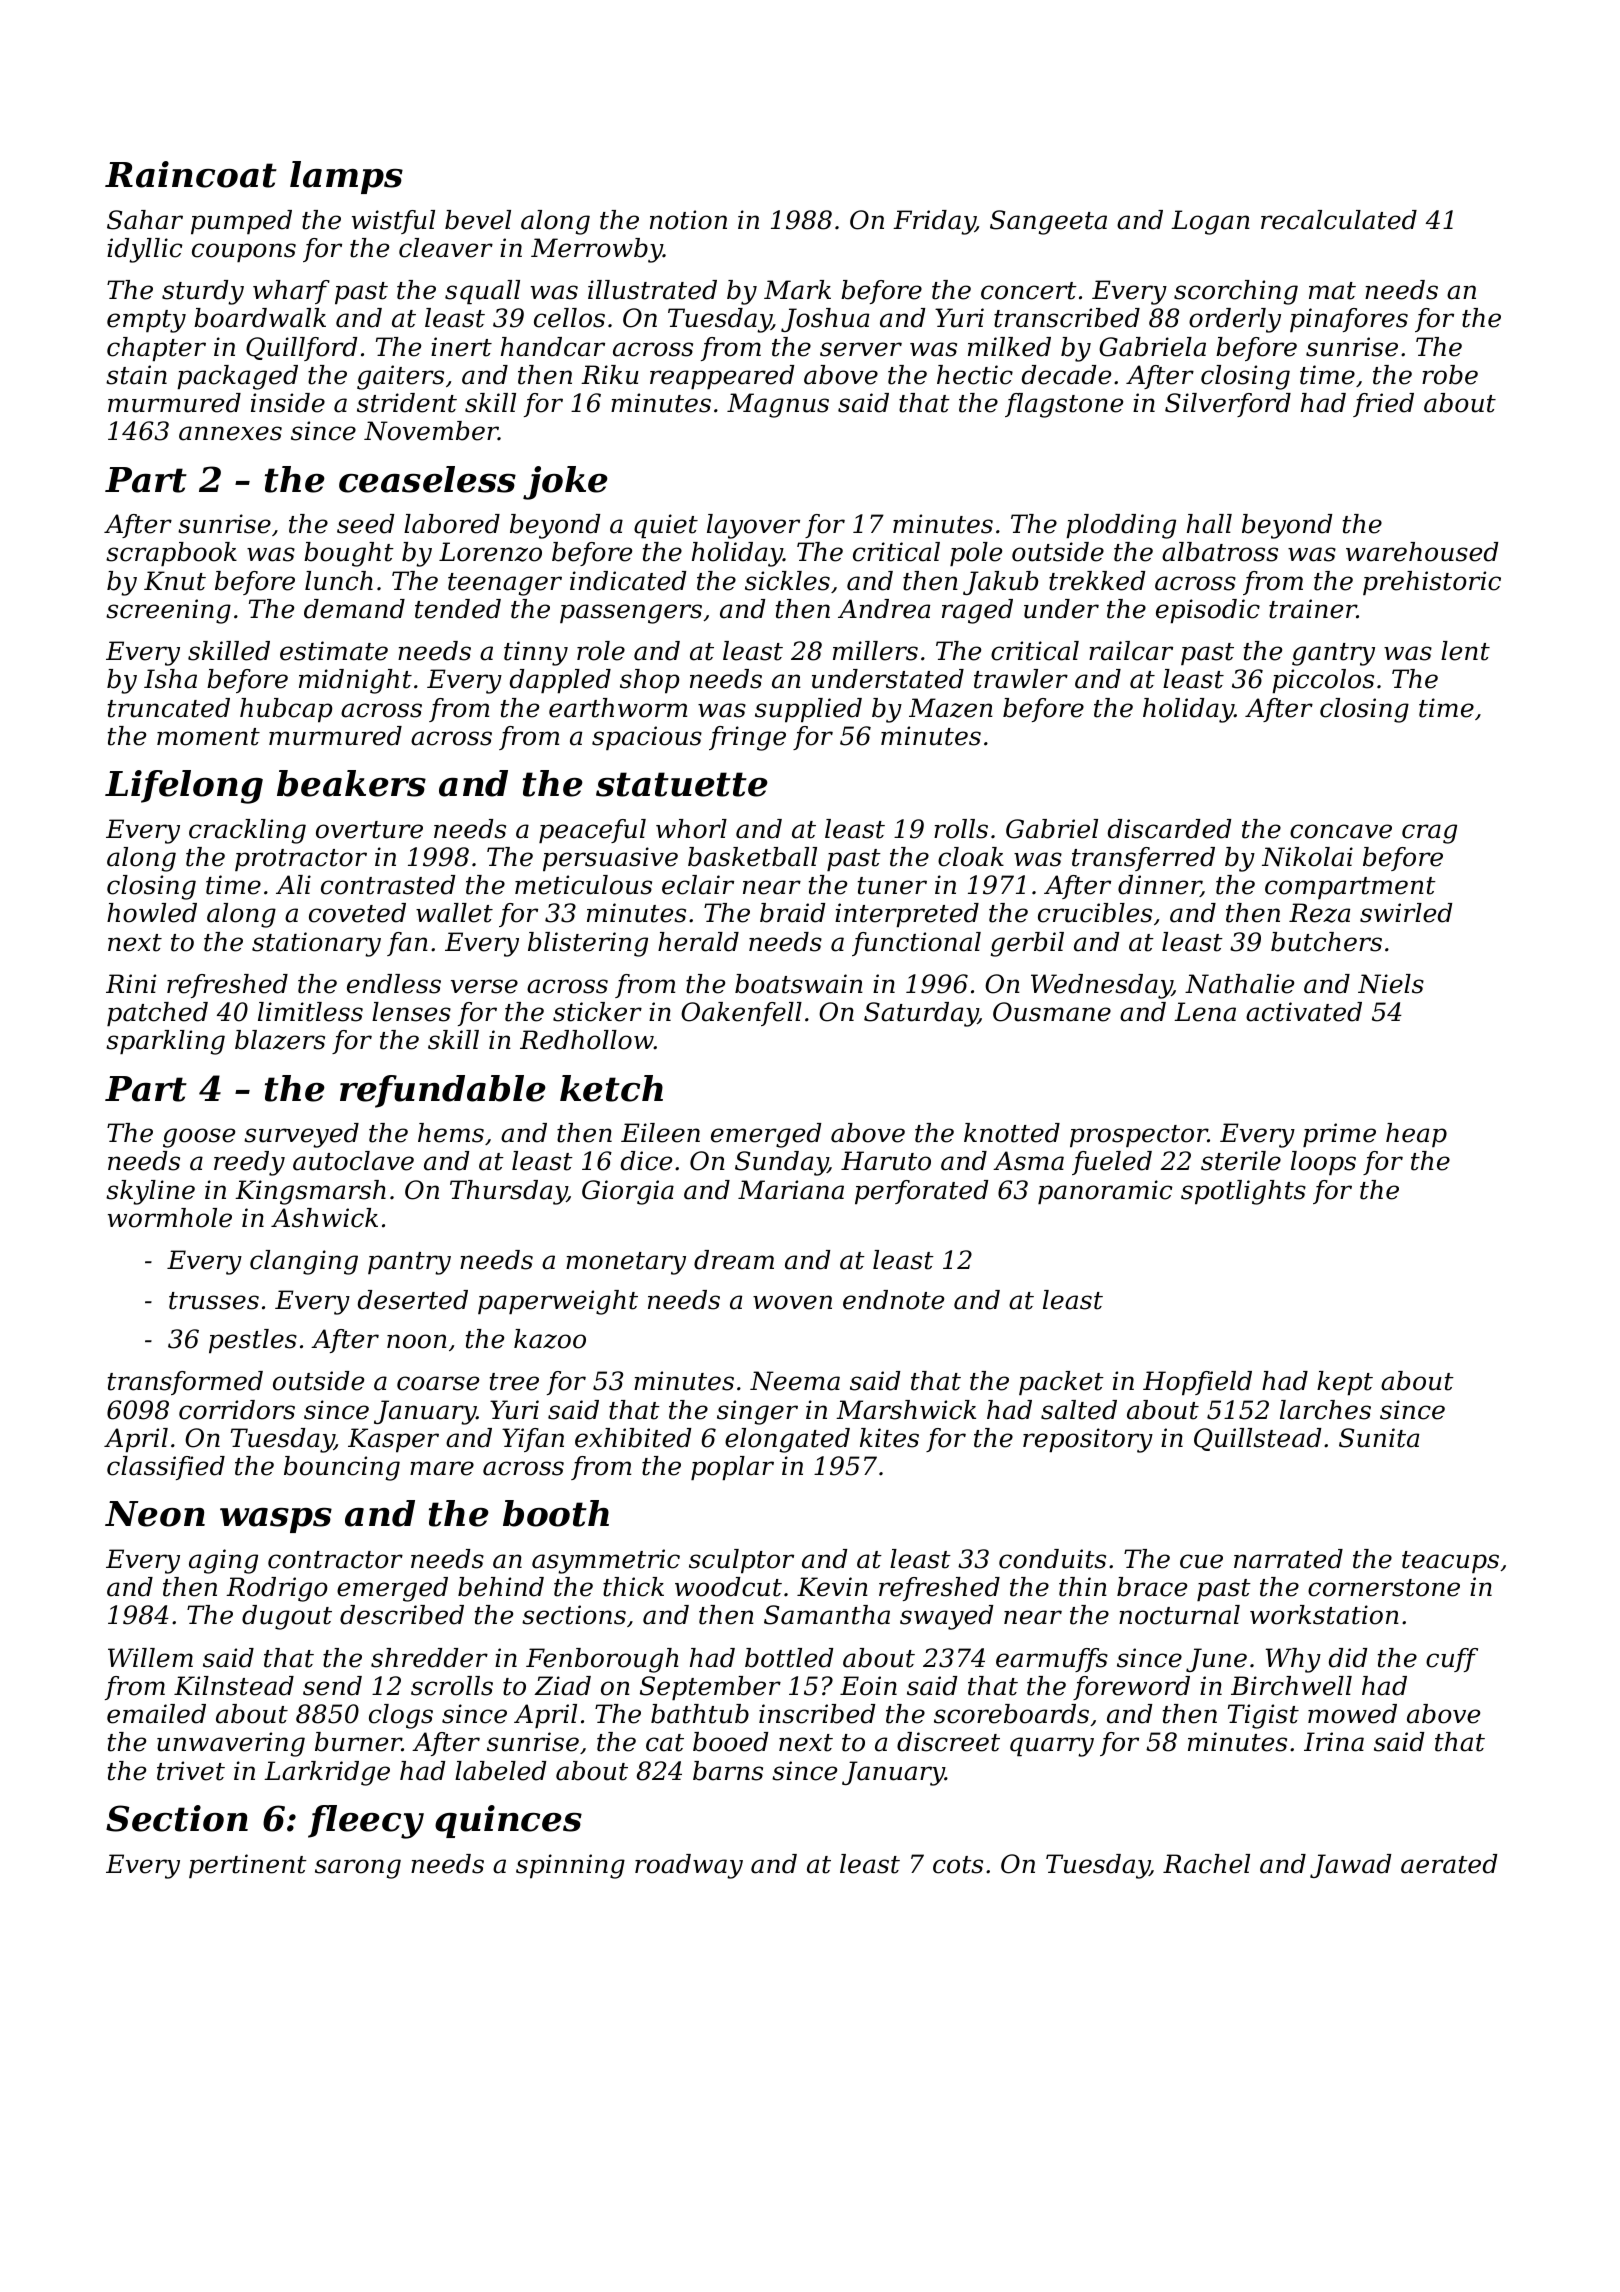 The width and height of the screenshot is (1620, 2292). What do you see at coordinates (1216, 1660) in the screenshot?
I see `June` at bounding box center [1216, 1660].
